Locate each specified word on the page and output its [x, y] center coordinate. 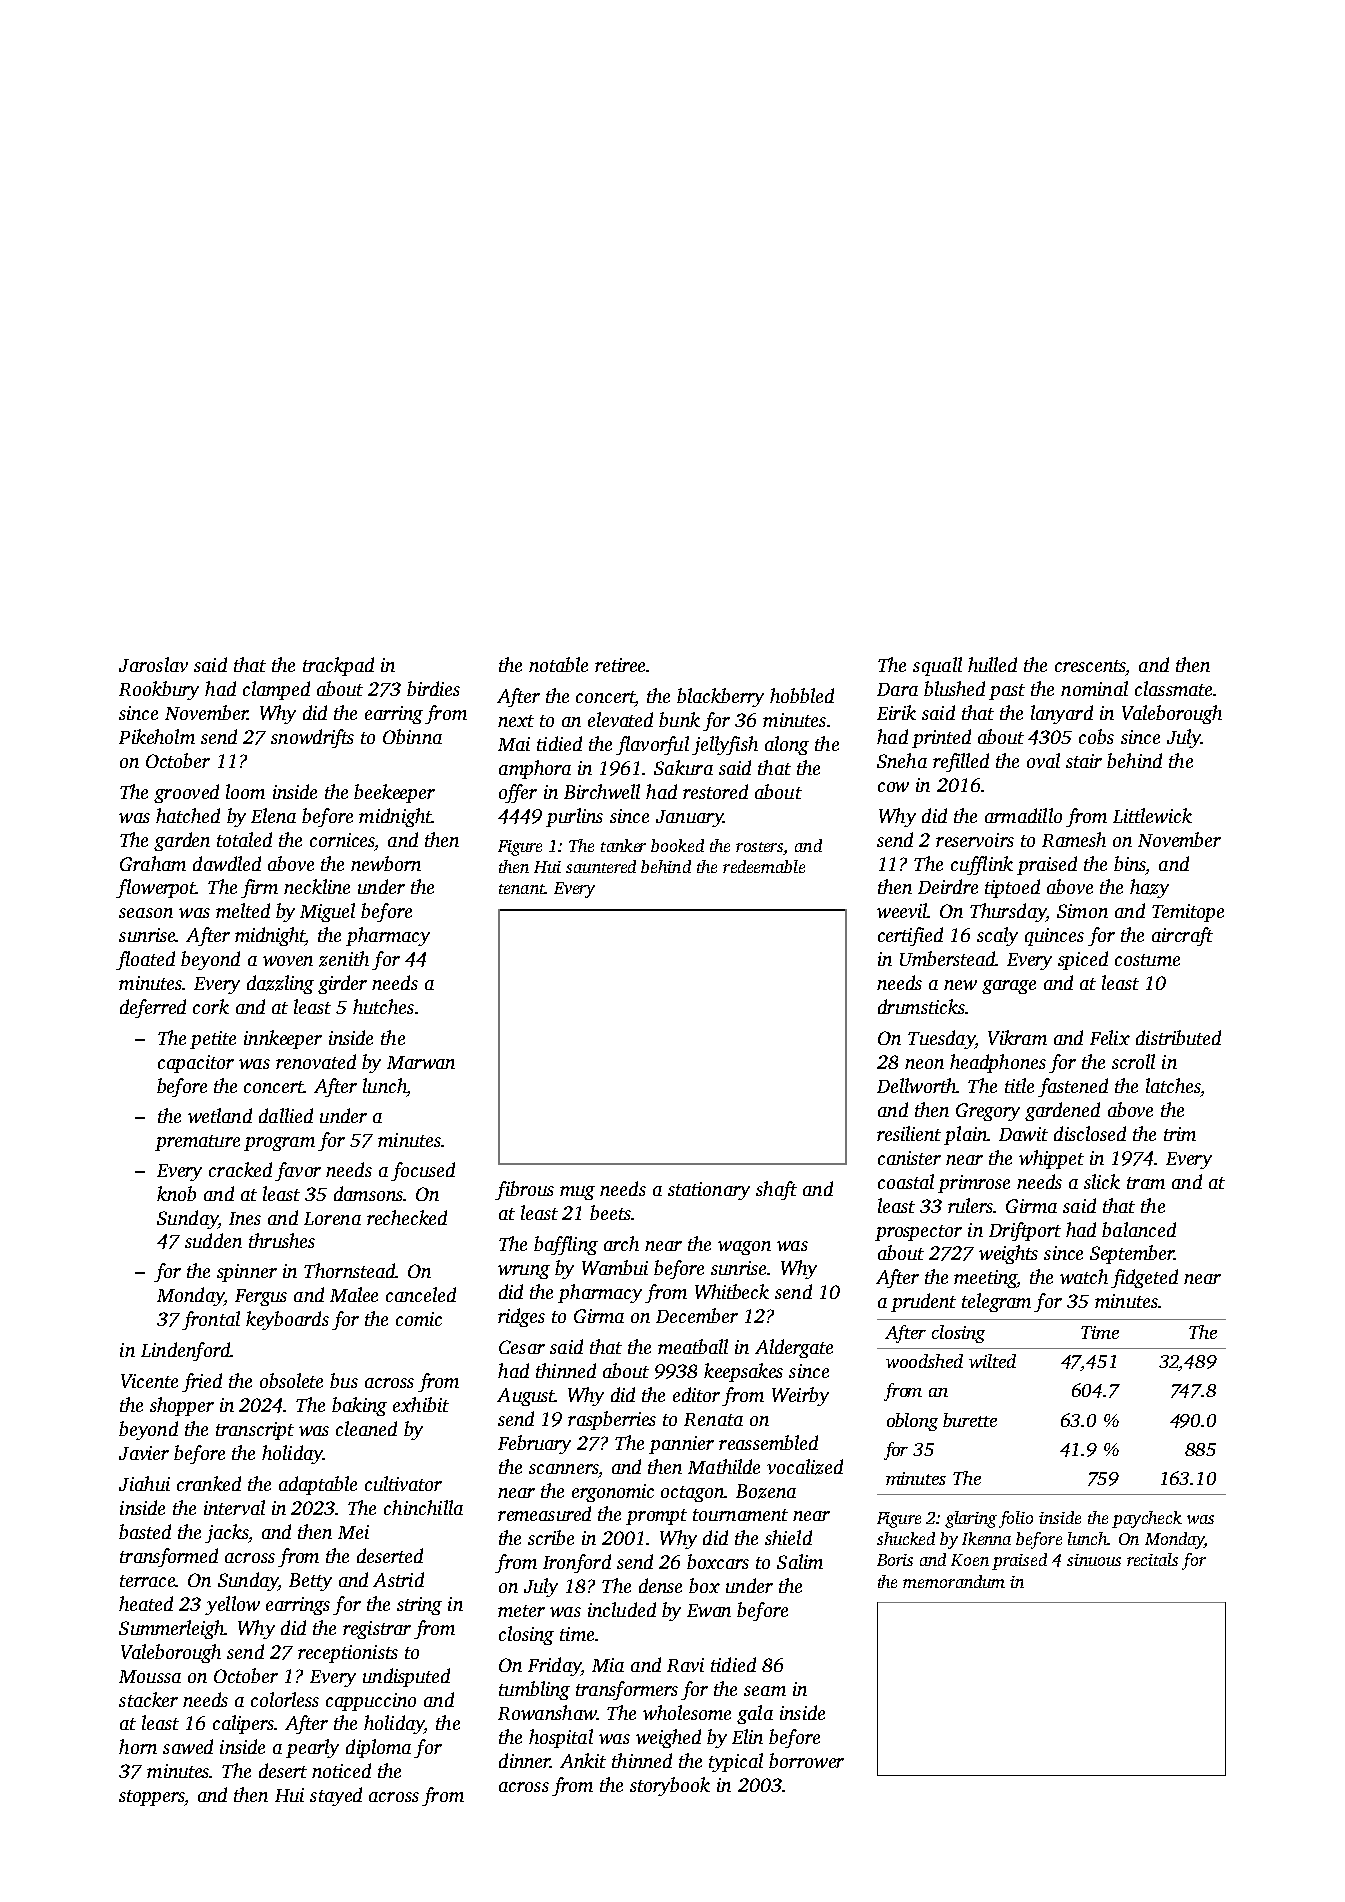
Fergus [261, 1297]
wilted [992, 1361]
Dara [897, 689]
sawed [188, 1746]
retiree [620, 665]
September [1132, 1254]
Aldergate [794, 1348]
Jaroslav [153, 664]
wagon [744, 1248]
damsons [369, 1193]
